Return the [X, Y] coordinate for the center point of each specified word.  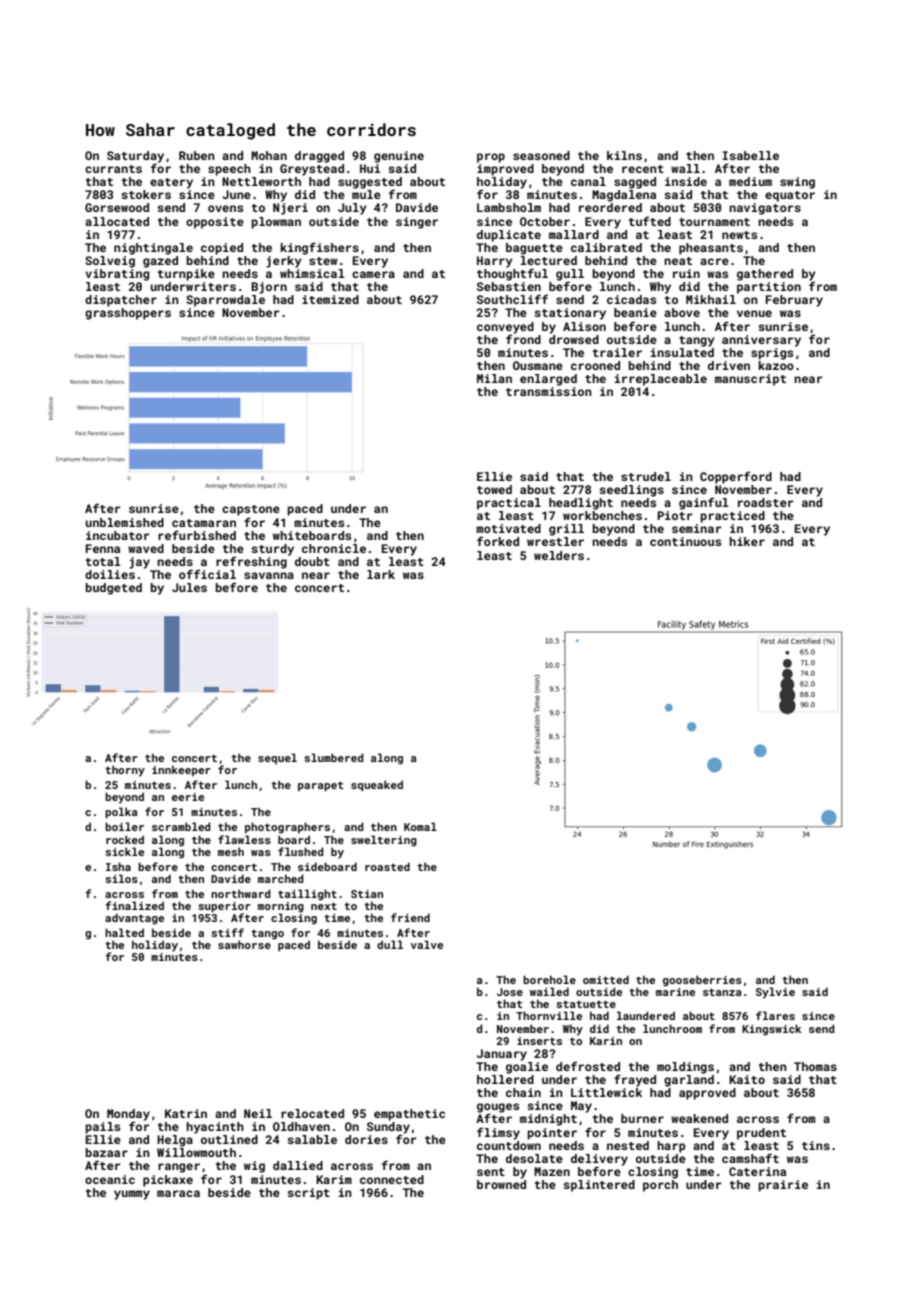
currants [113, 169]
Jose [510, 992]
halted [124, 932]
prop [491, 158]
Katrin [186, 1113]
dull [390, 944]
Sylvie [775, 993]
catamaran [204, 523]
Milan [494, 378]
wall [685, 168]
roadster [765, 502]
